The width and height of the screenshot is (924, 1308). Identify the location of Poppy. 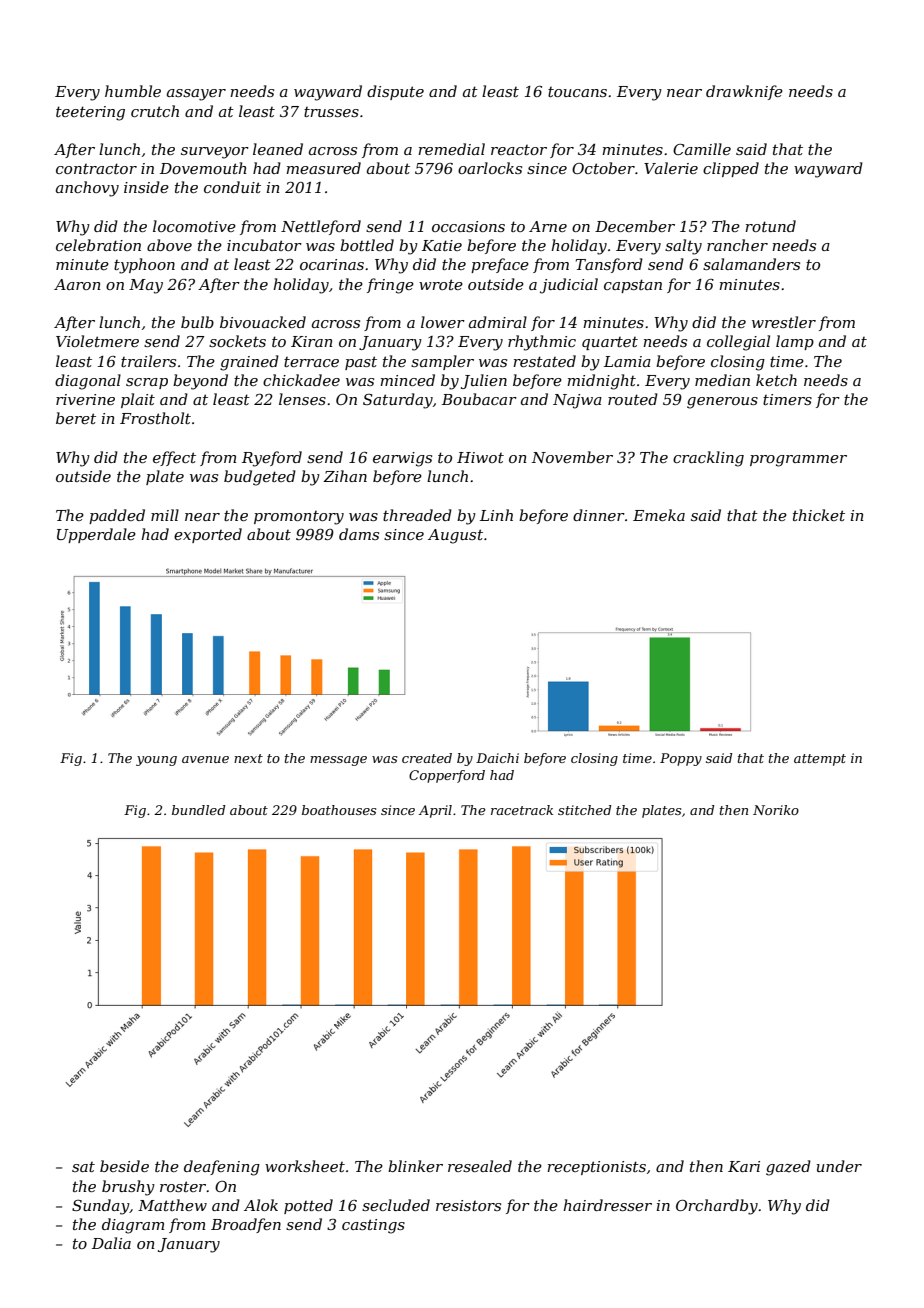
(681, 759).
